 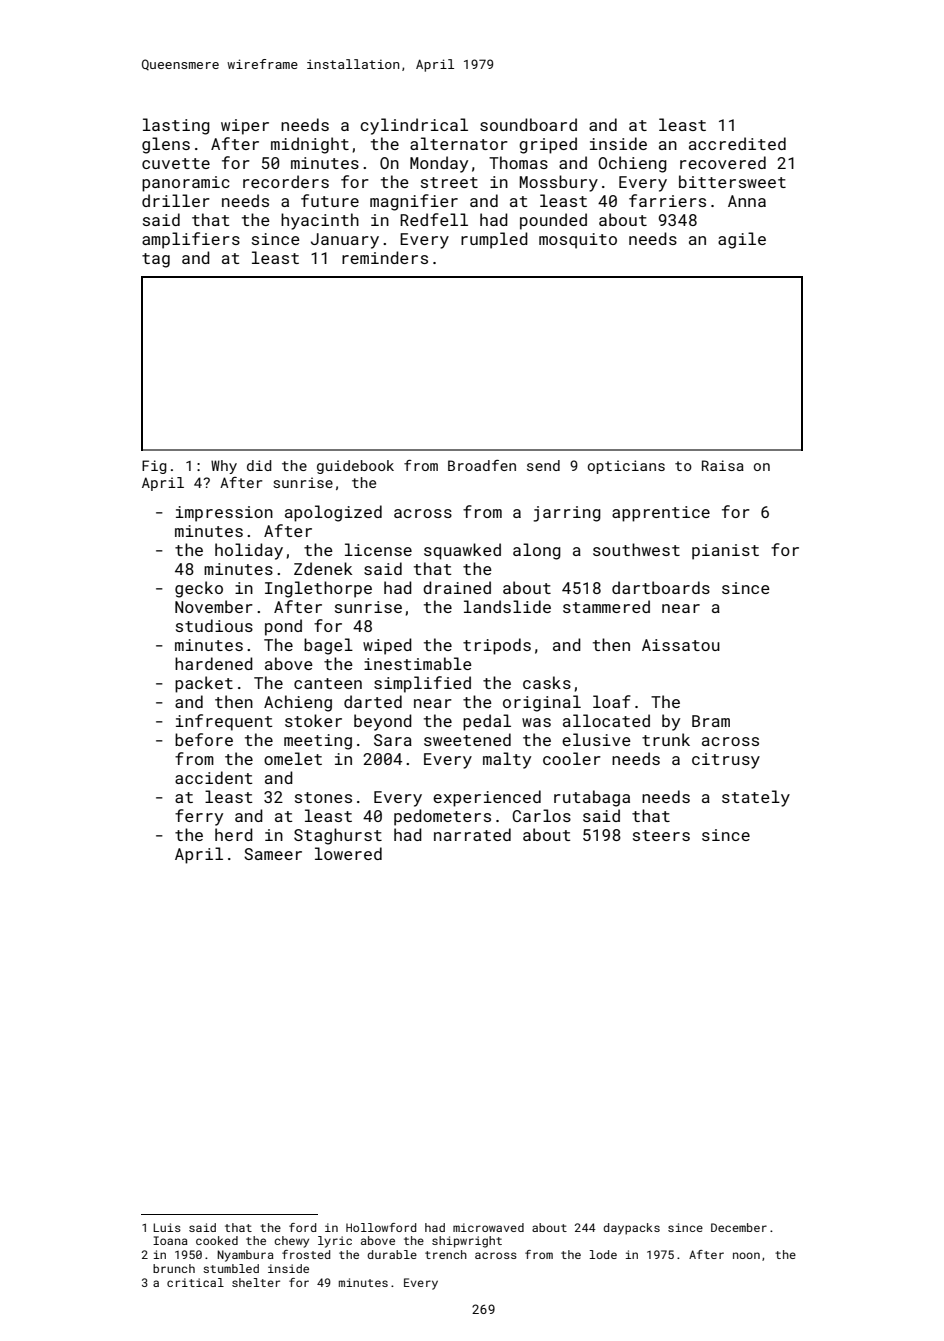 I want to click on pond, so click(x=283, y=627).
